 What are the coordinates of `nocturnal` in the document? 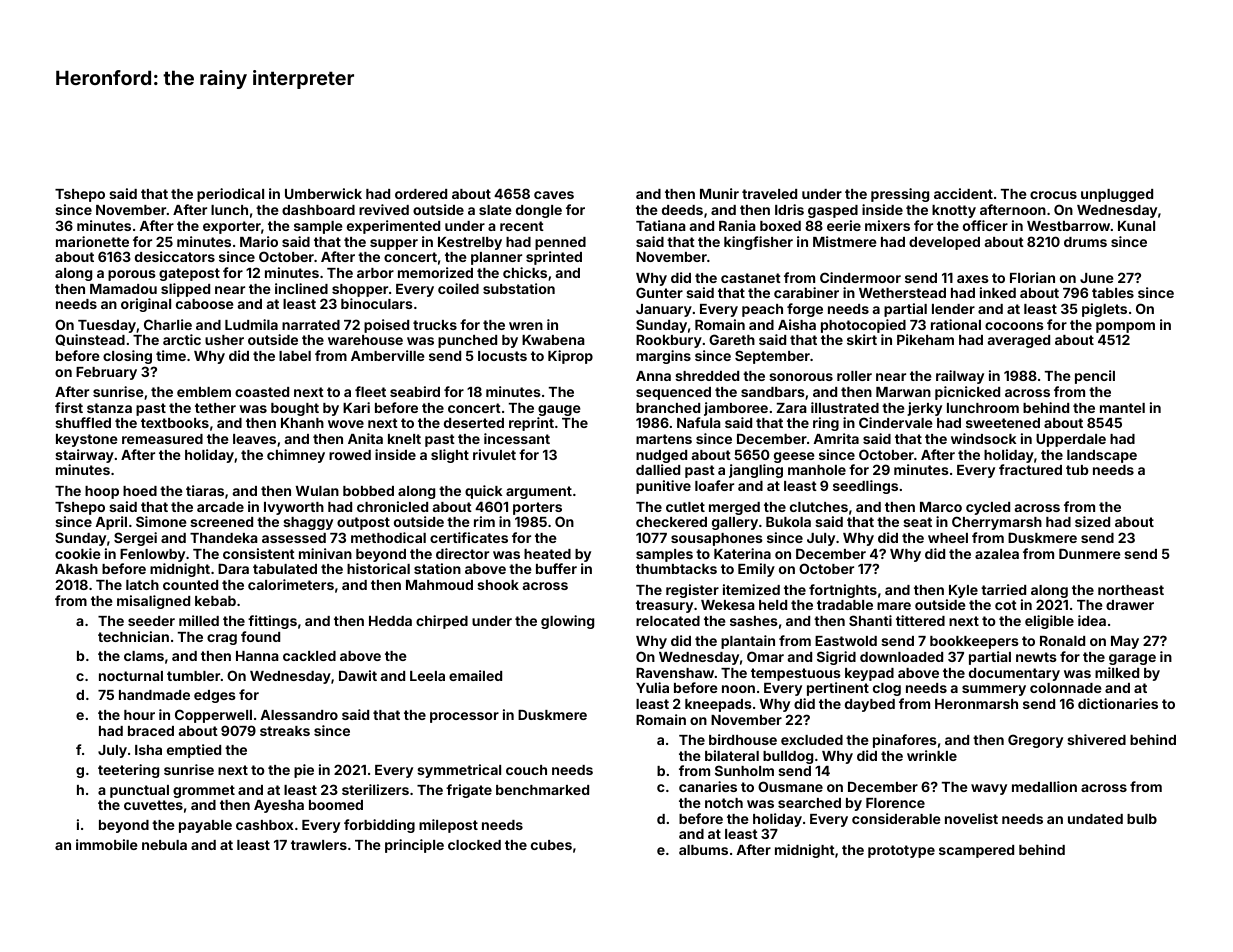 It's located at (131, 676).
